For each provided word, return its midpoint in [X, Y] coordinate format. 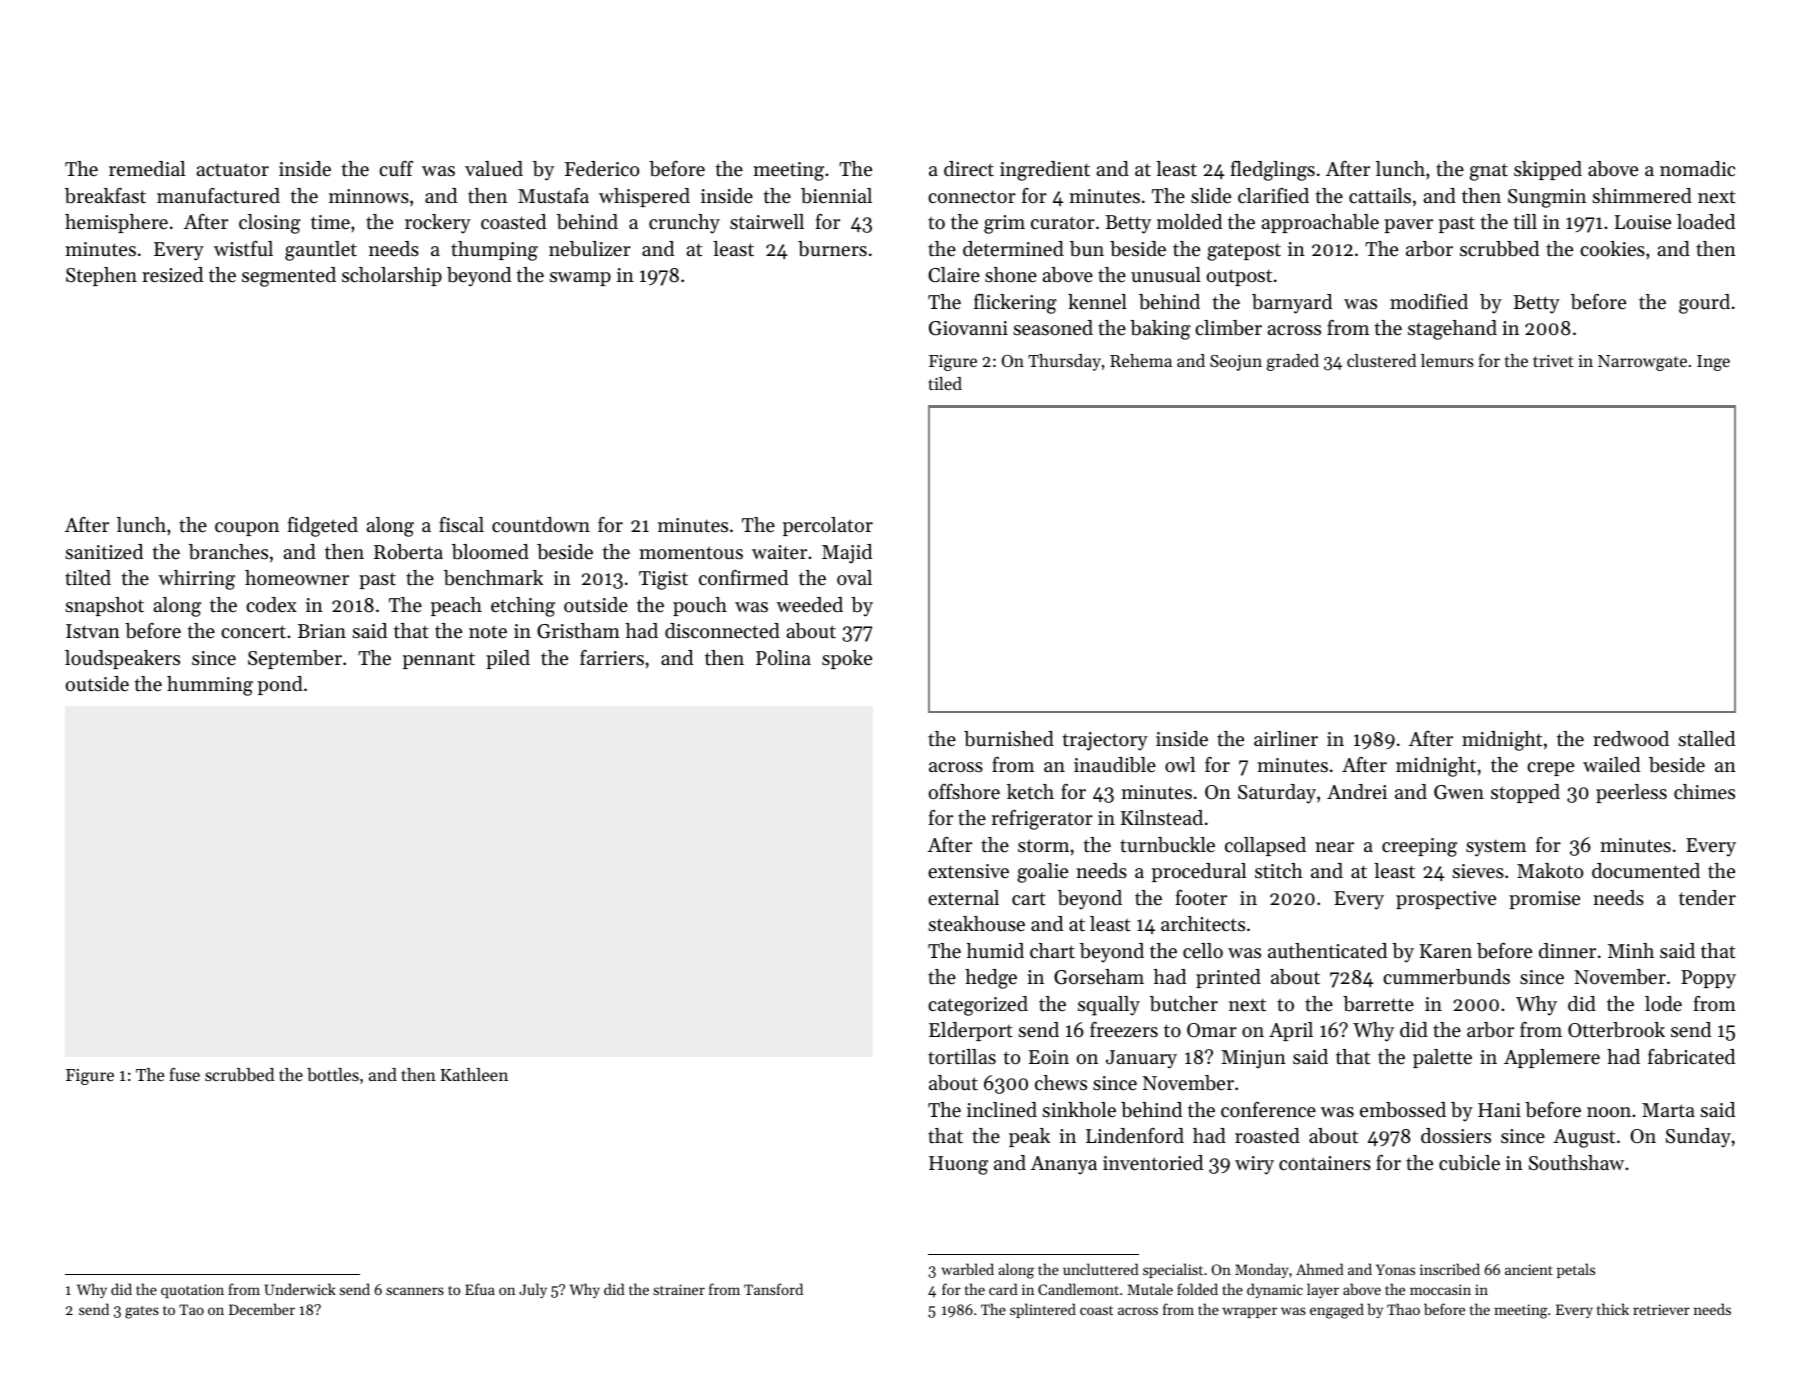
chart [1052, 951]
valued [494, 169]
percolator [828, 526]
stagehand [1452, 330]
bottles [333, 1074]
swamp [580, 279]
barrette [1378, 1004]
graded [1293, 362]
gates [142, 1312]
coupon [247, 529]
